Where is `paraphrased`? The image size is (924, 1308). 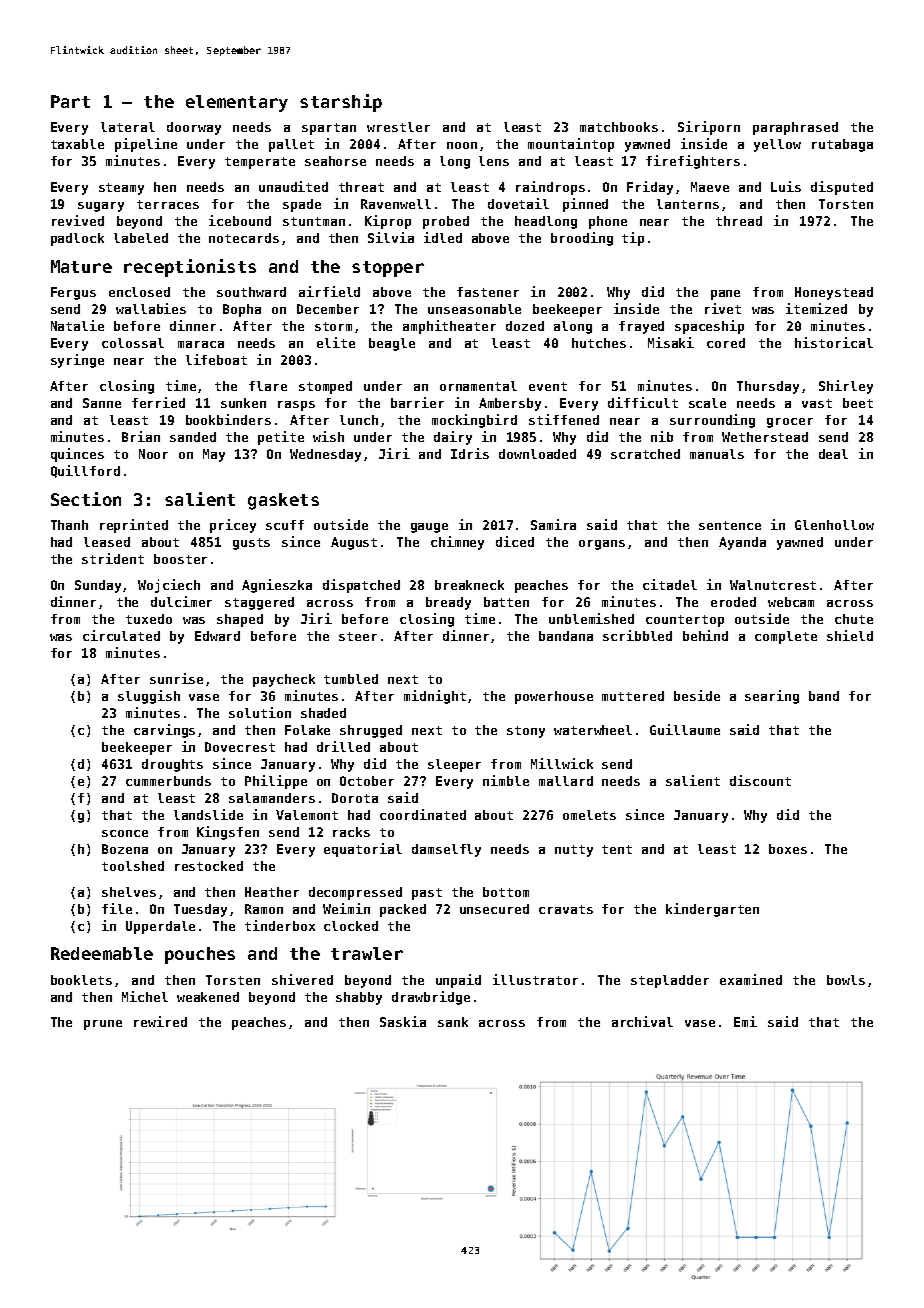 paraphrased is located at coordinates (795, 128).
